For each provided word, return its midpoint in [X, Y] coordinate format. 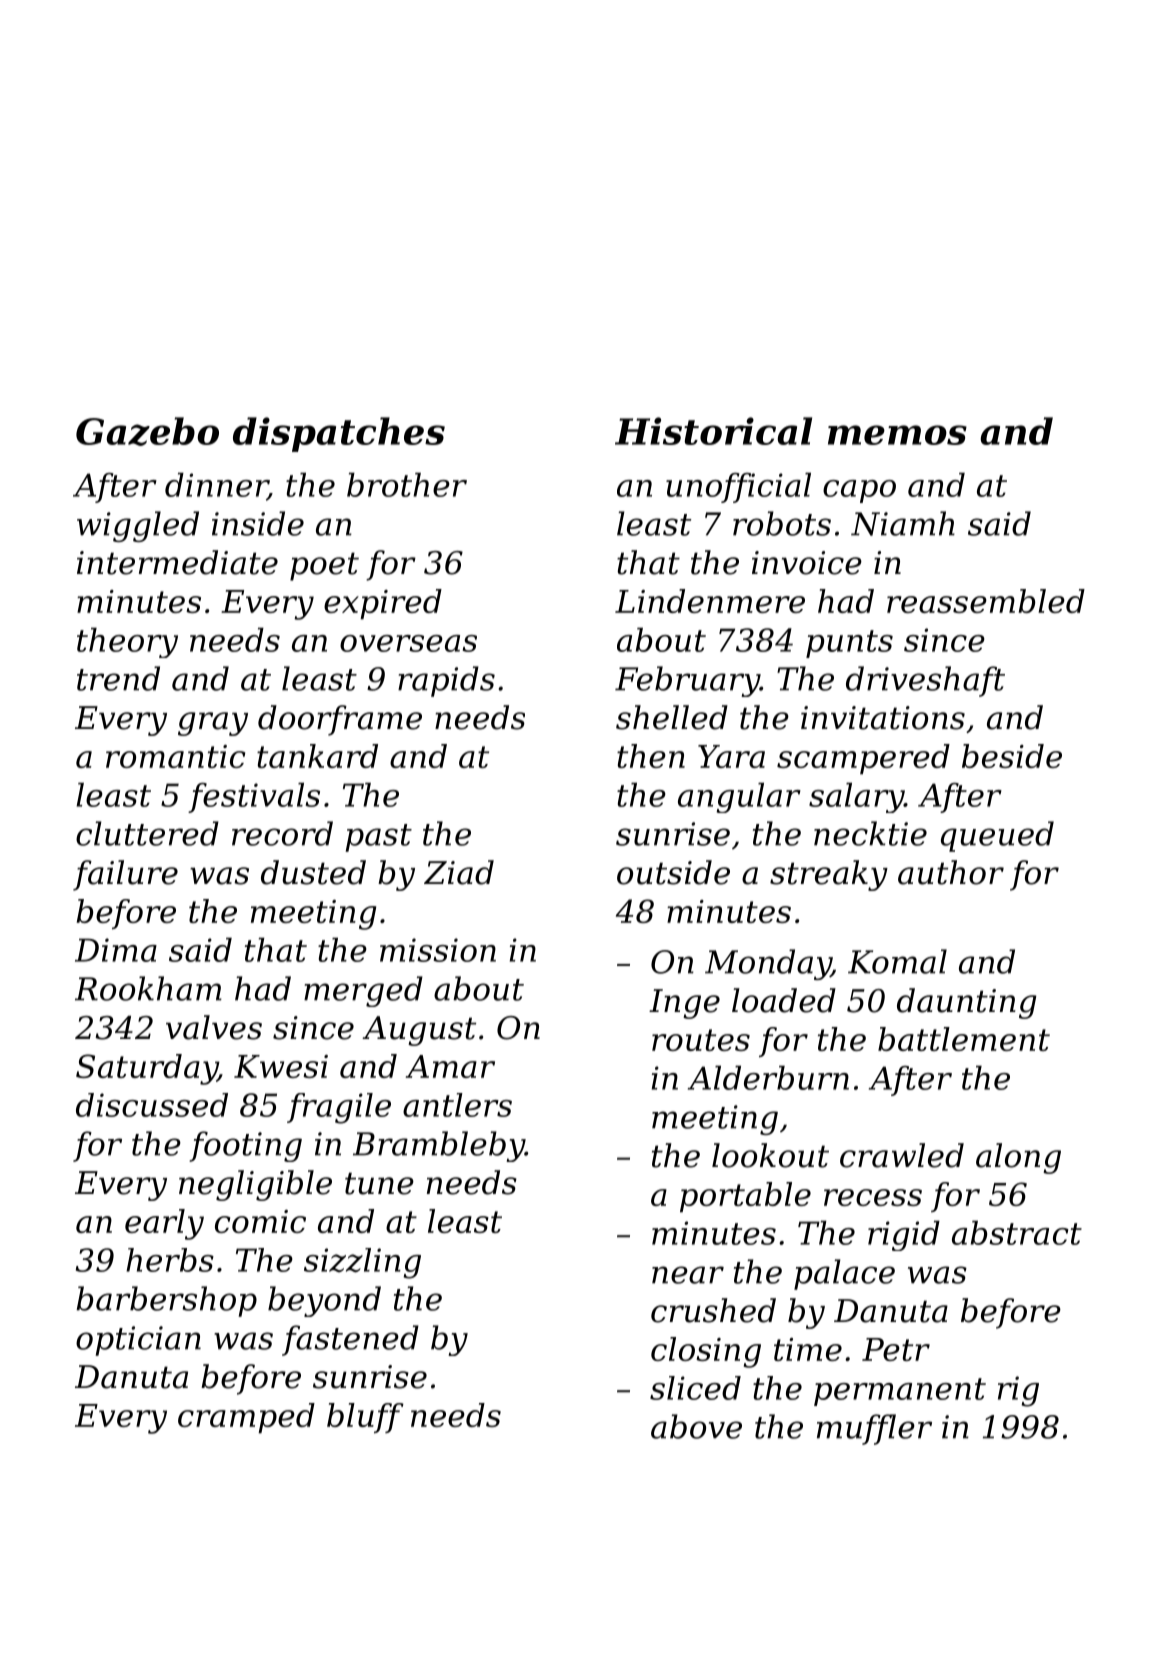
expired [383, 604]
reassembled [986, 601]
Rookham [148, 988]
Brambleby [439, 1146]
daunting [967, 1003]
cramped [246, 1418]
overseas [408, 643]
